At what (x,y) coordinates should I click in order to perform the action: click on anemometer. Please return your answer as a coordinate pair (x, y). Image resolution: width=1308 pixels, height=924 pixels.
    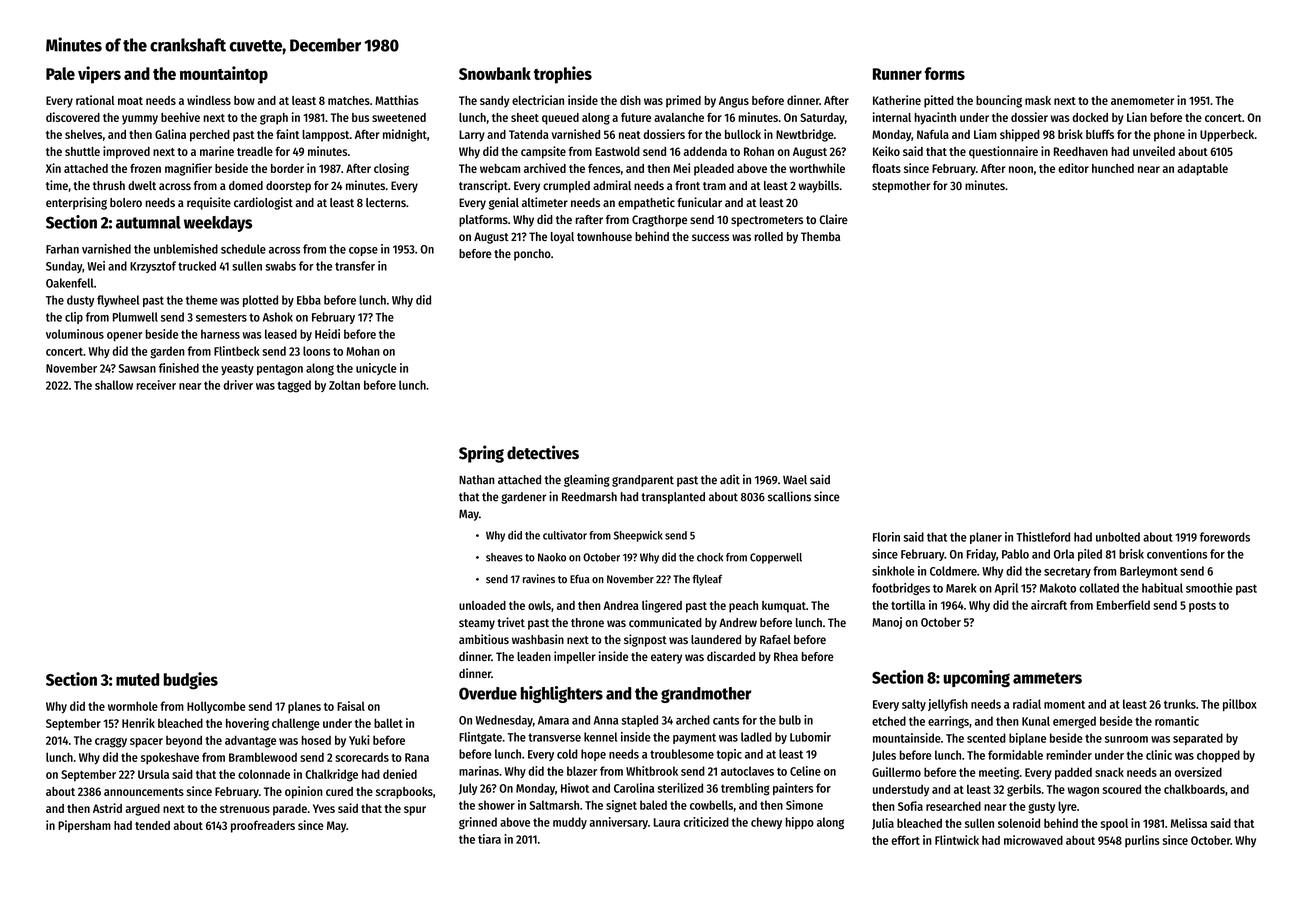
    Looking at the image, I should click on (1142, 101).
